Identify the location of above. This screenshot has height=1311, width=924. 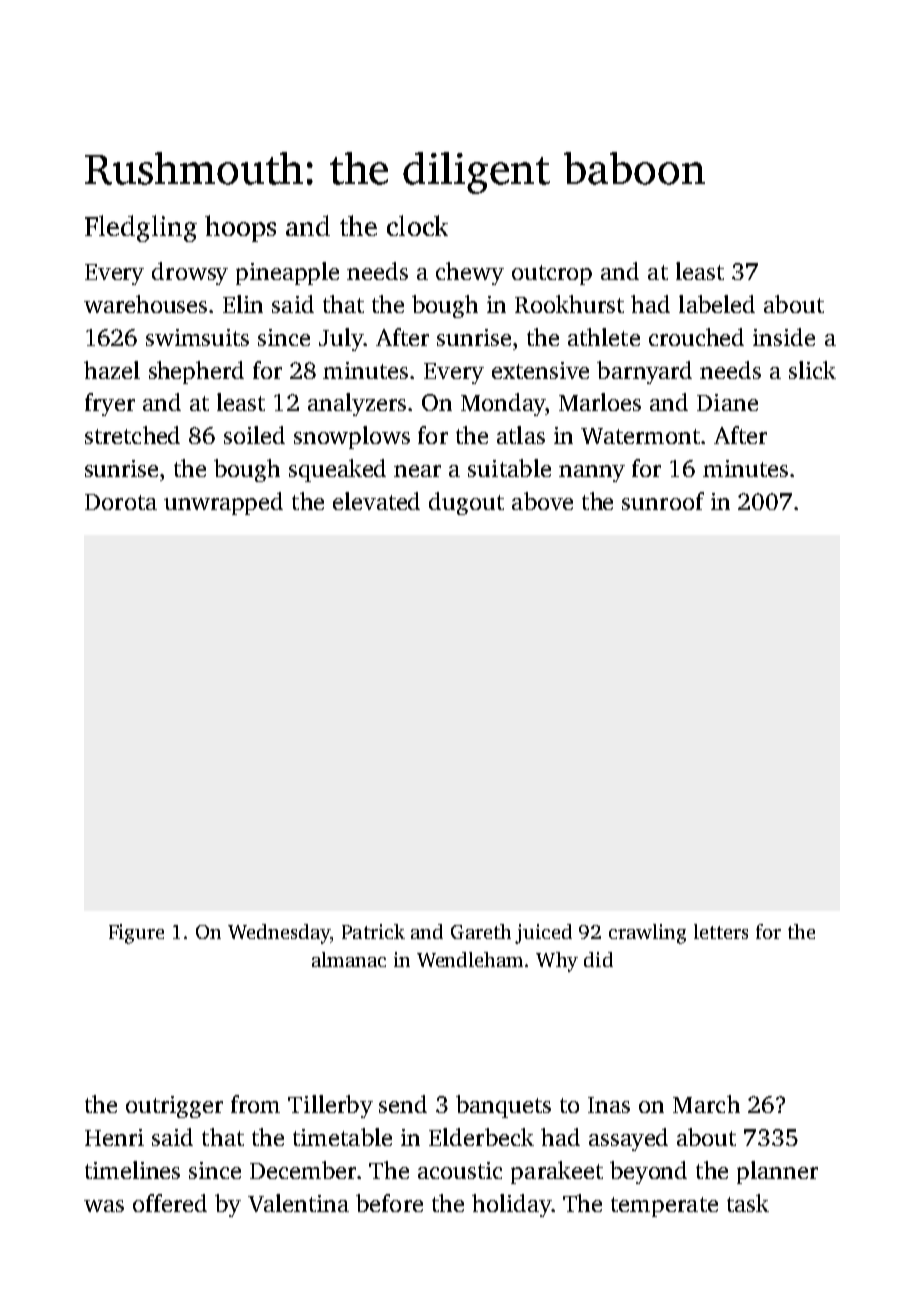
(542, 501).
